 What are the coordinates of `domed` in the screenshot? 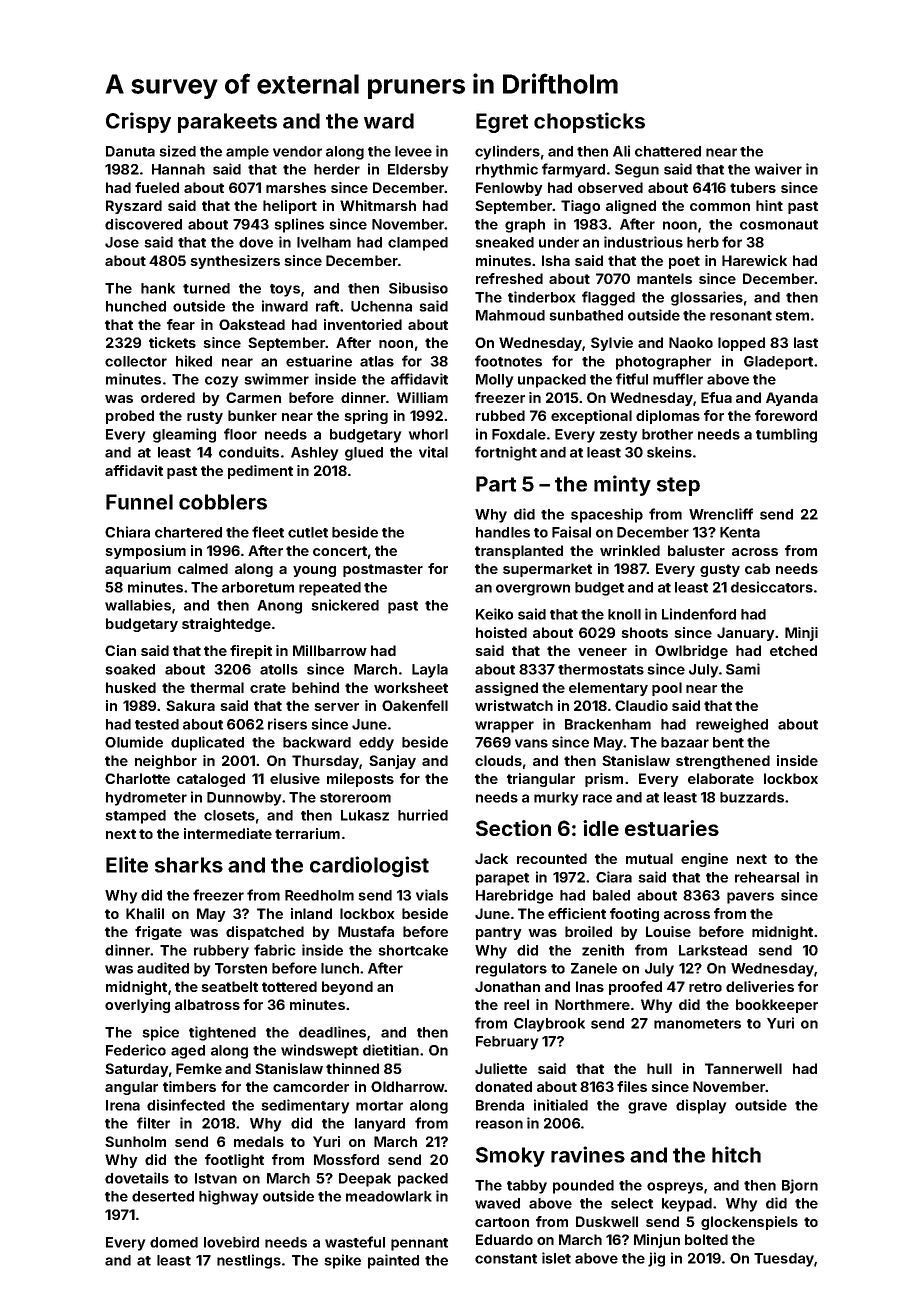 It's located at (174, 1242).
